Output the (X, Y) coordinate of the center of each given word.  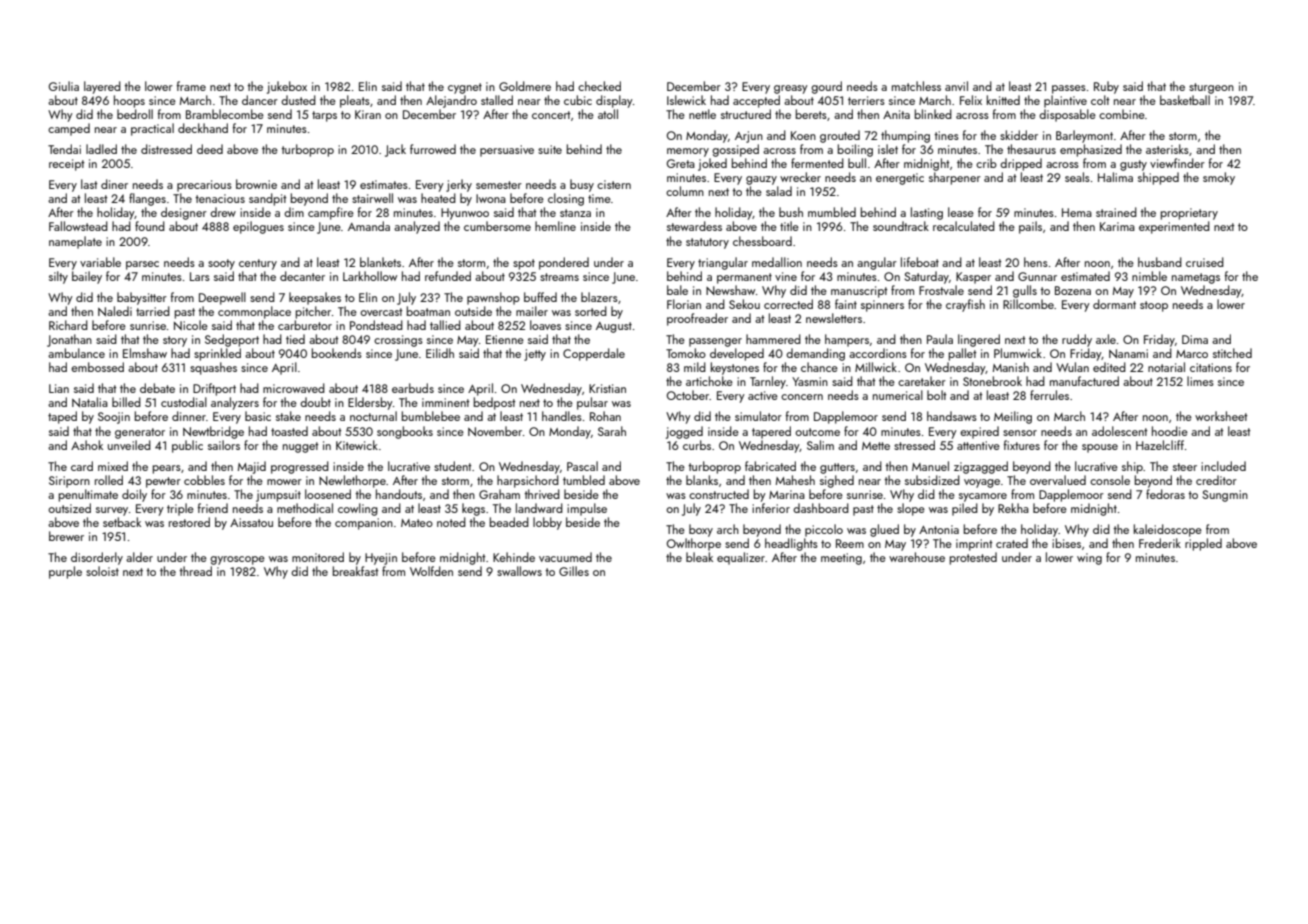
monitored (318, 557)
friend (213, 508)
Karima (1117, 226)
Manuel (930, 466)
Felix (971, 100)
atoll (608, 114)
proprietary (1189, 214)
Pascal (582, 466)
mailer (532, 311)
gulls (1025, 291)
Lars (200, 276)
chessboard (762, 241)
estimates (384, 184)
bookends (337, 353)
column (685, 191)
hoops (129, 101)
